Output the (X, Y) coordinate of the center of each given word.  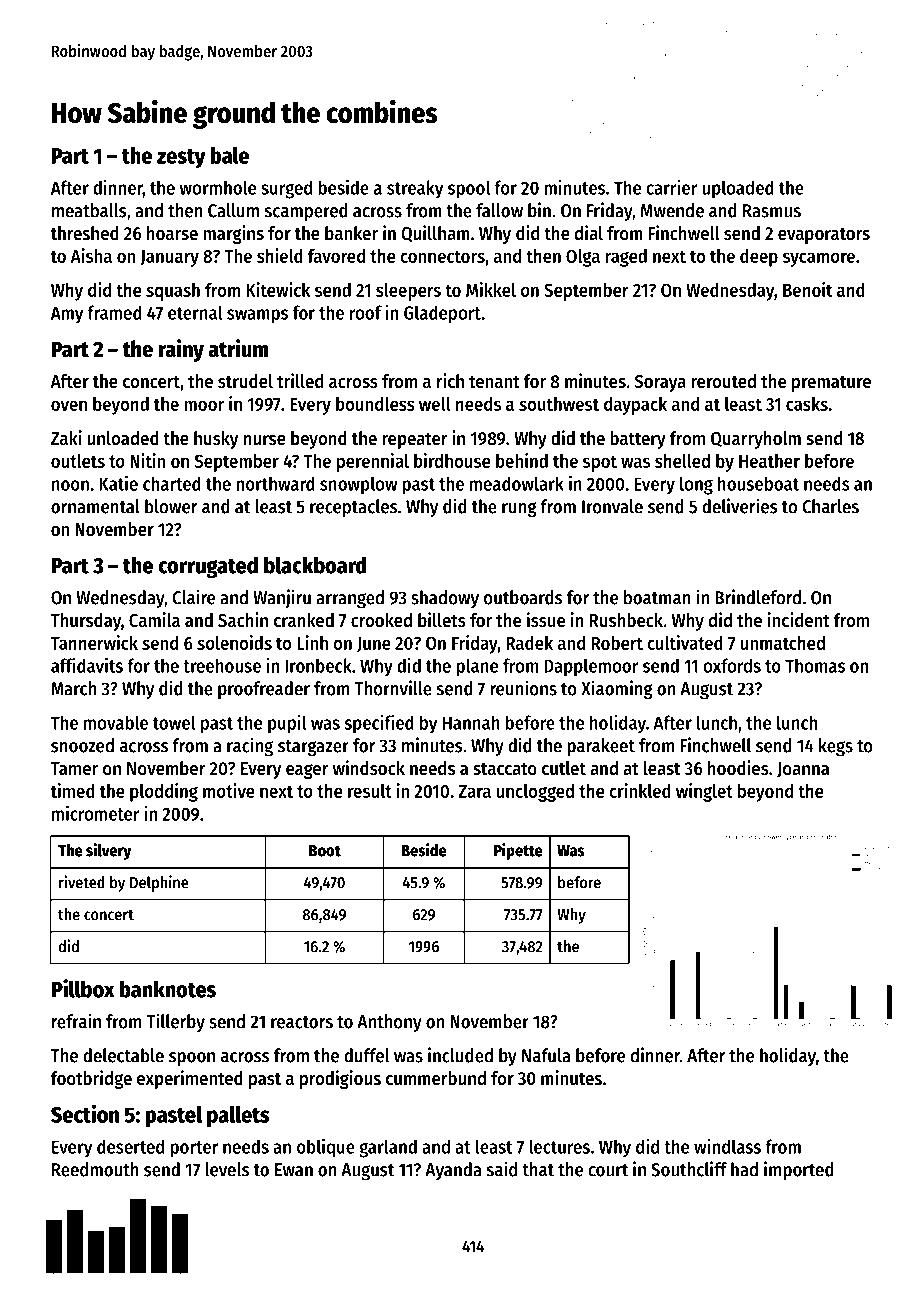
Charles (830, 506)
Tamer (74, 769)
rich (450, 381)
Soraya (660, 383)
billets (442, 620)
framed (114, 312)
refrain (76, 1021)
